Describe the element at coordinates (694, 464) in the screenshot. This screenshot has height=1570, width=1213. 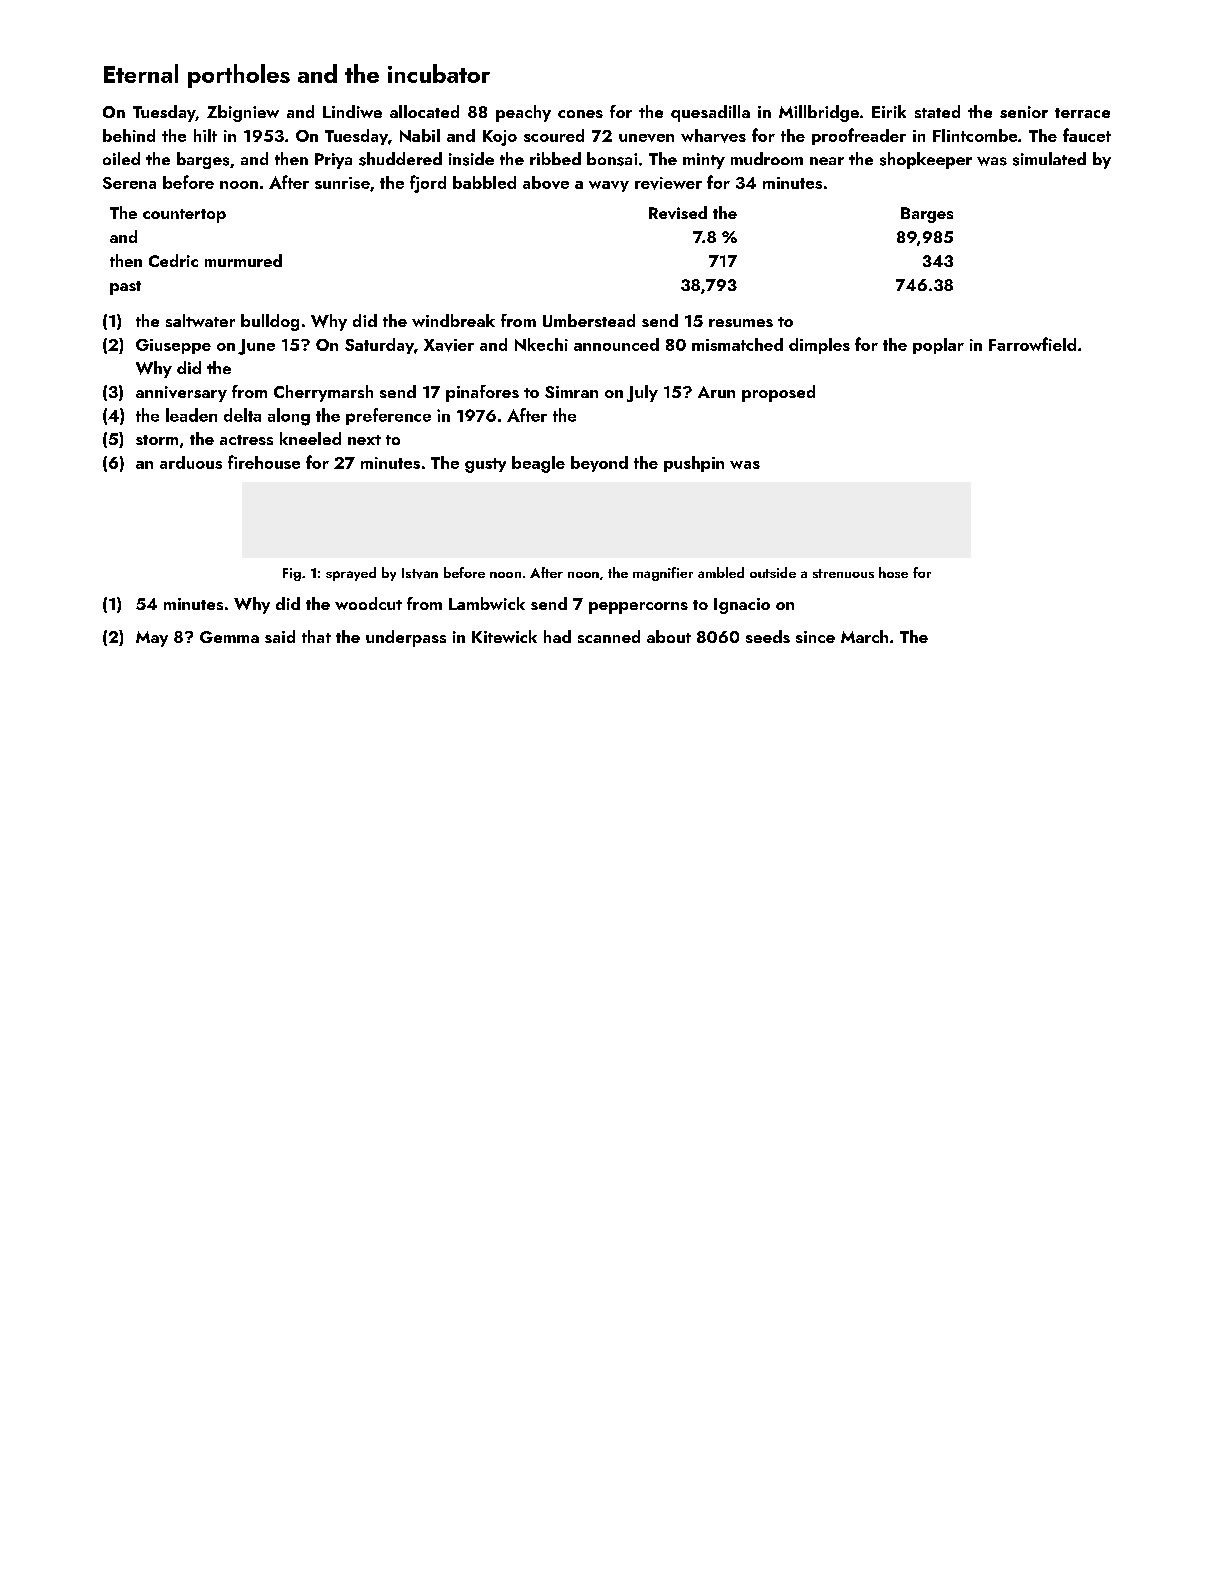
I see `pushpin` at that location.
